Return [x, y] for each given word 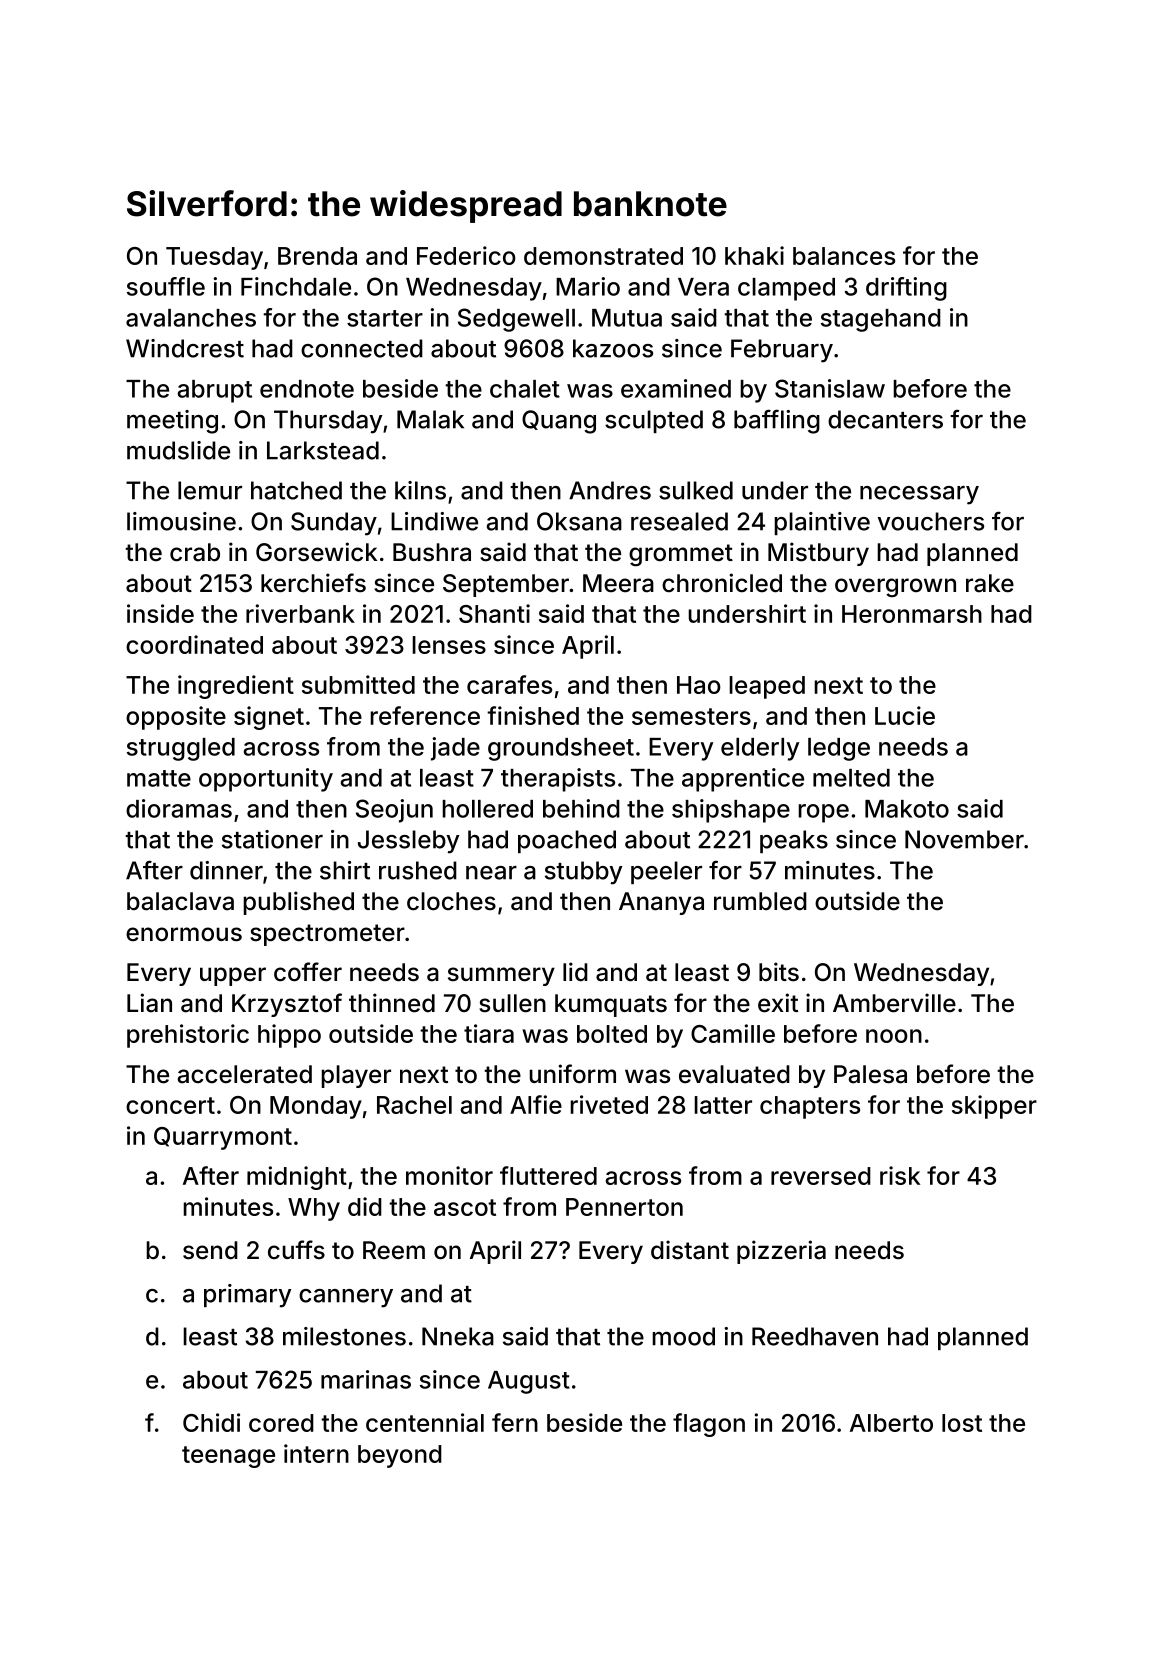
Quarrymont [223, 1138]
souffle [166, 286]
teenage [228, 1457]
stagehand [881, 320]
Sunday [334, 524]
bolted [612, 1034]
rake [990, 583]
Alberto [891, 1423]
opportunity [266, 780]
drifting [906, 289]
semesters [691, 716]
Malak [430, 419]
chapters [810, 1107]
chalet [525, 389]
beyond [400, 1456]
